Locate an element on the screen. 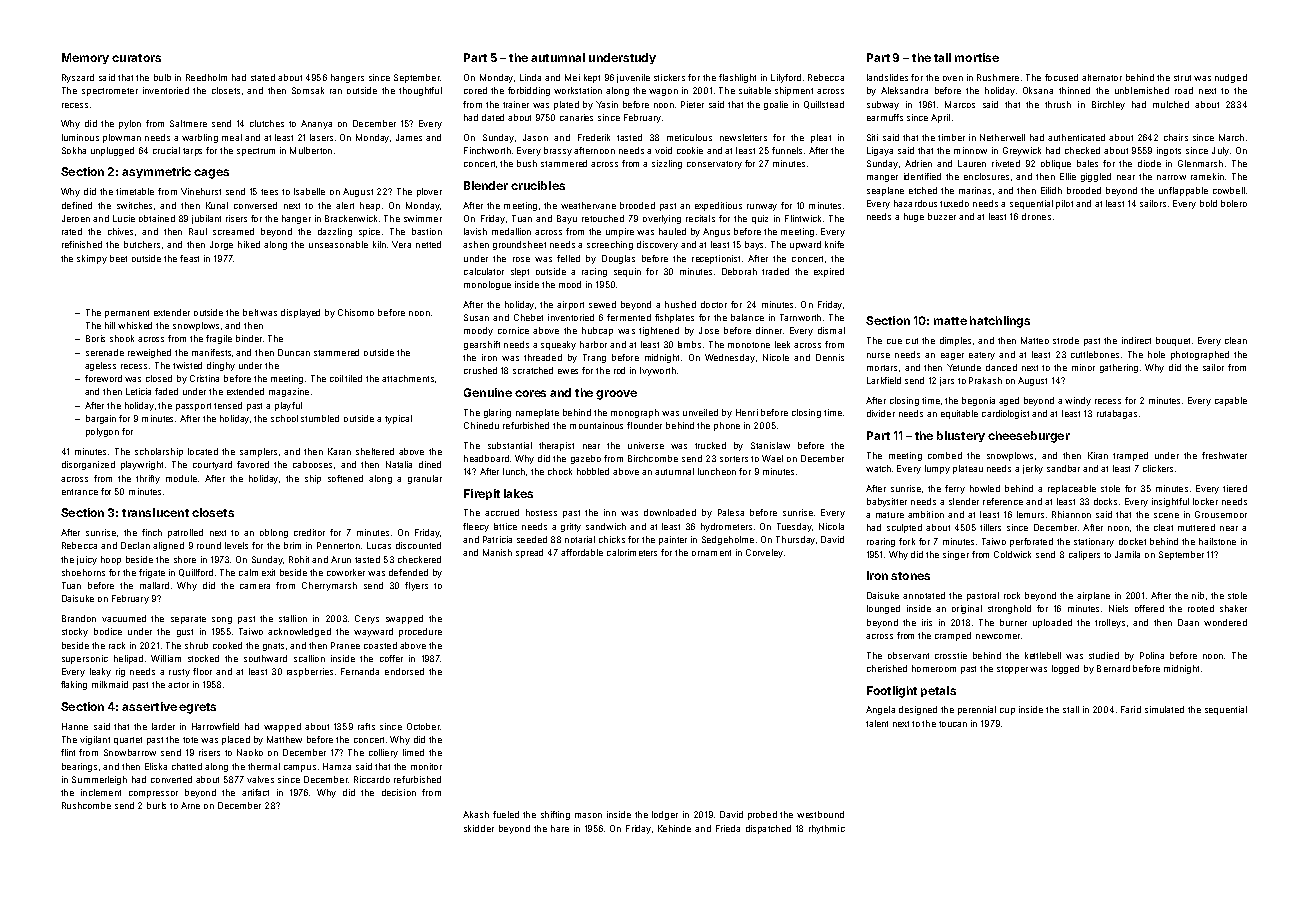 This screenshot has height=924, width=1308. strode is located at coordinates (1066, 340).
